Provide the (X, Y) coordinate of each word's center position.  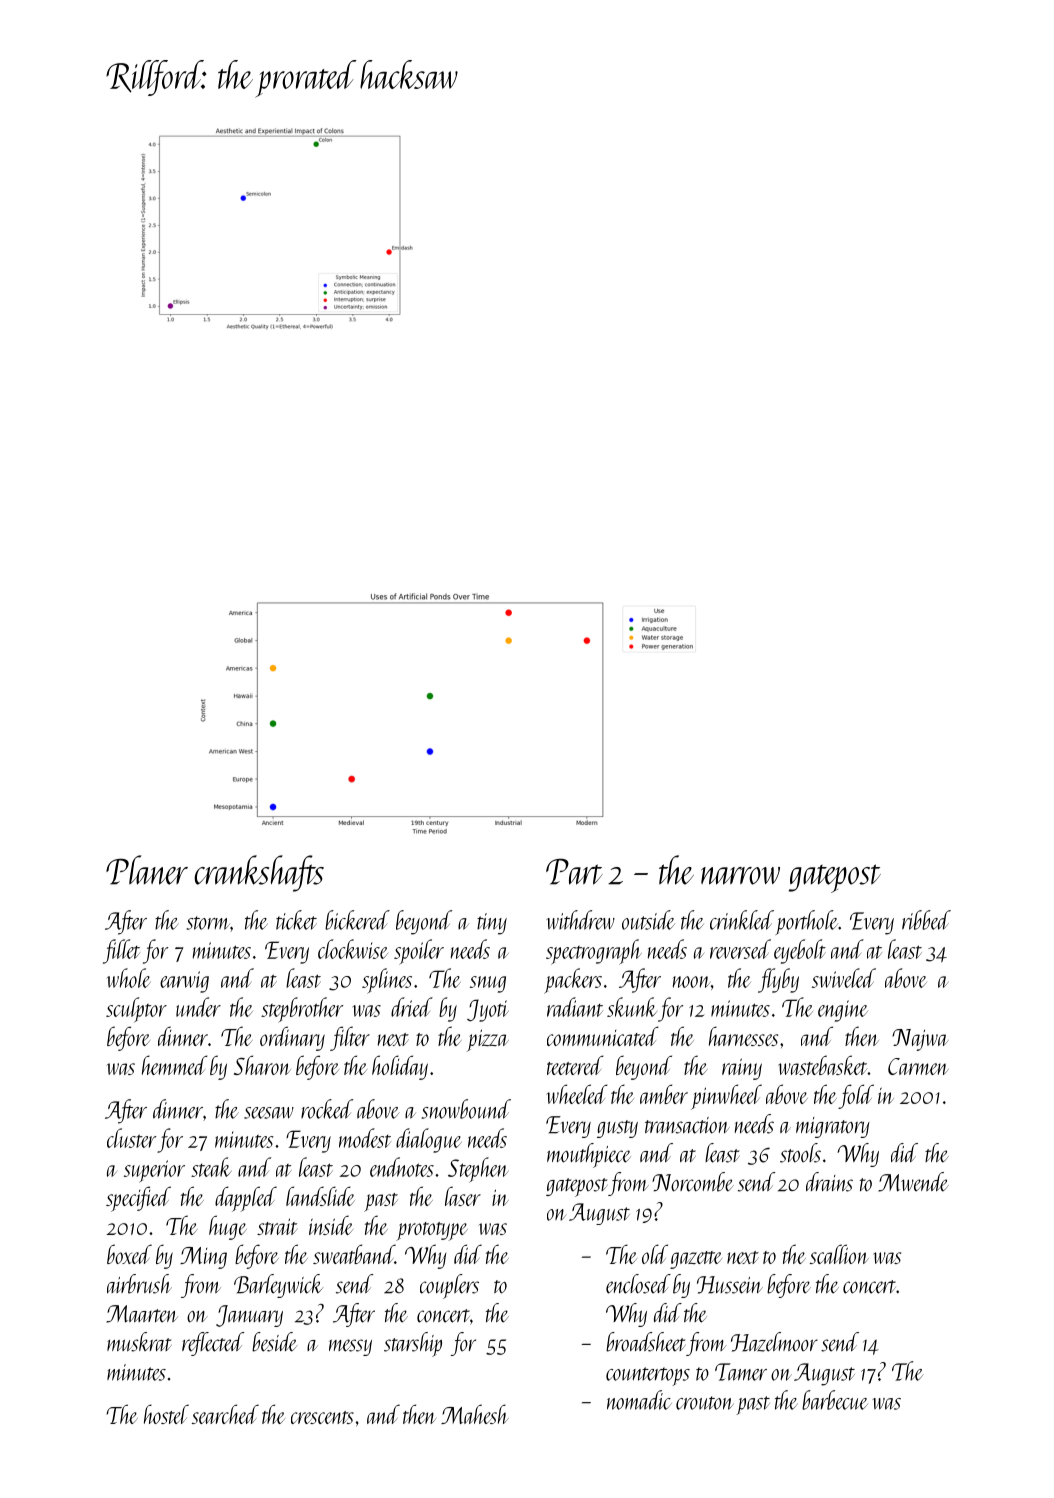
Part (574, 871)
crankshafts (259, 873)
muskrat (139, 1342)
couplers (449, 1286)
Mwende (913, 1182)
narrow (740, 876)
